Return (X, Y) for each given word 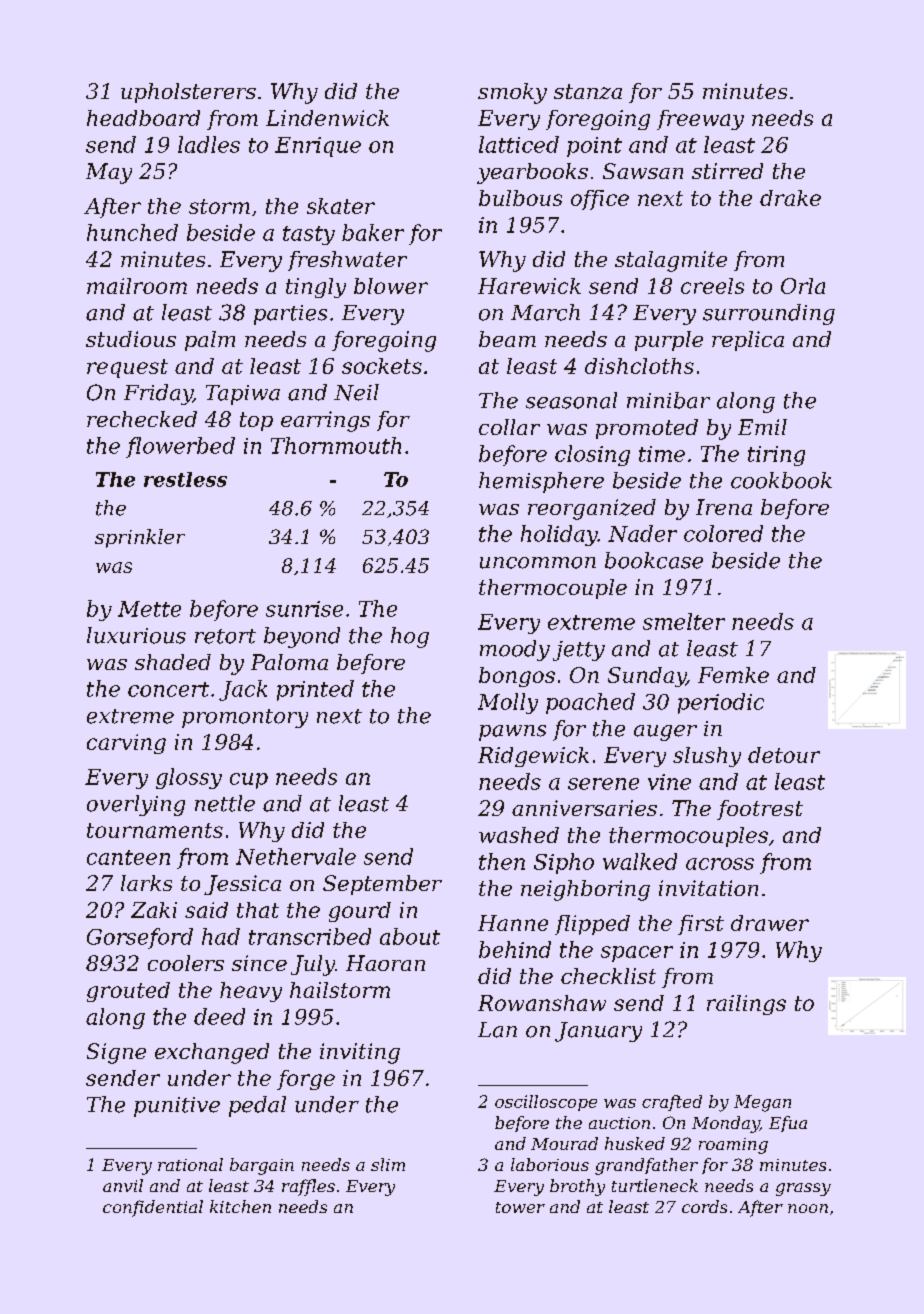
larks (146, 883)
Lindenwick (327, 118)
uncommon (538, 563)
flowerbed (180, 447)
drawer (770, 923)
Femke (733, 675)
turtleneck (655, 1185)
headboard (143, 118)
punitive (177, 1107)
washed (519, 835)
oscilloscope (546, 1103)
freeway (700, 120)
